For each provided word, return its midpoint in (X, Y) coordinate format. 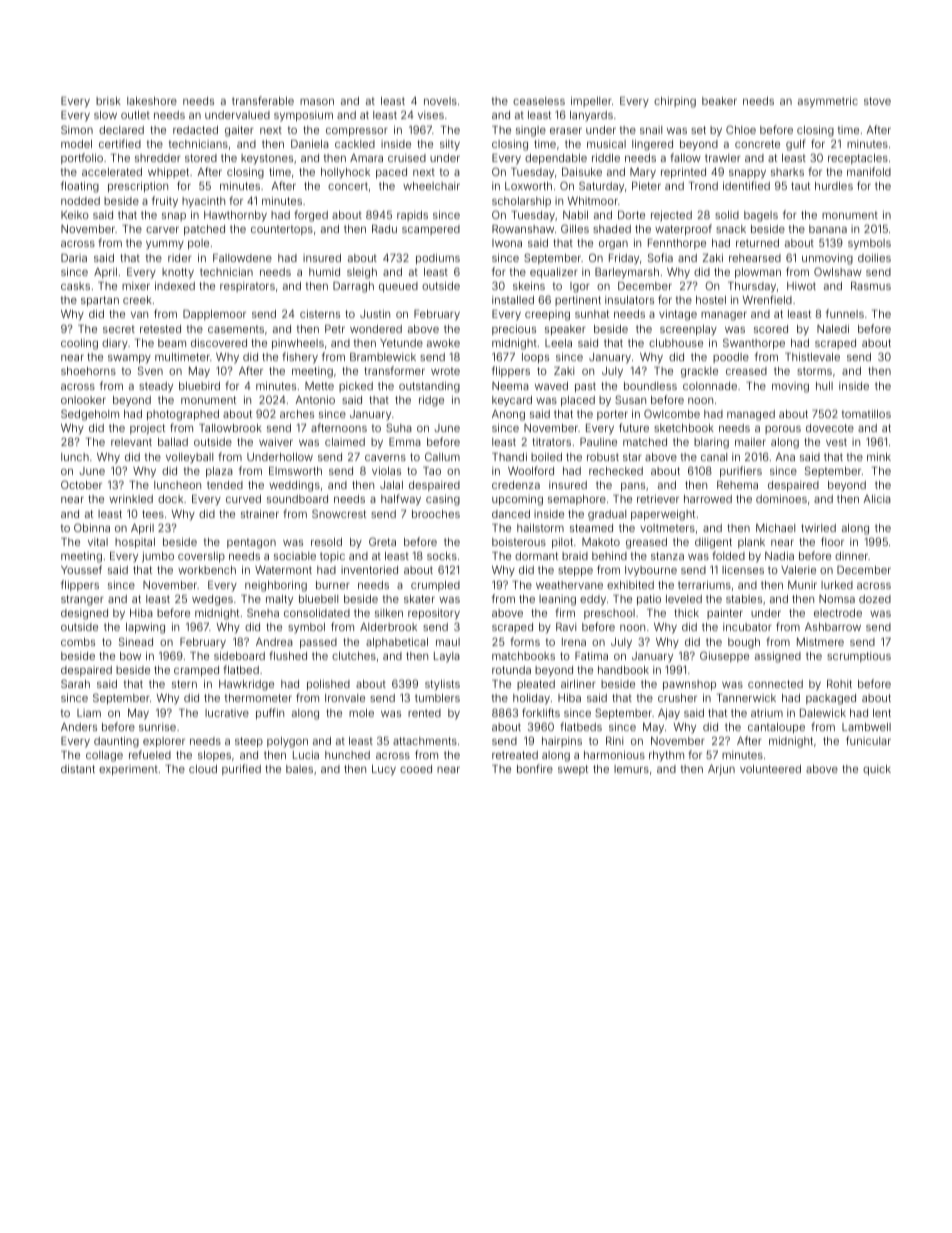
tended (225, 485)
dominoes (781, 499)
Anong (508, 415)
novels (440, 101)
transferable (263, 100)
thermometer (258, 698)
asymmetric (828, 102)
